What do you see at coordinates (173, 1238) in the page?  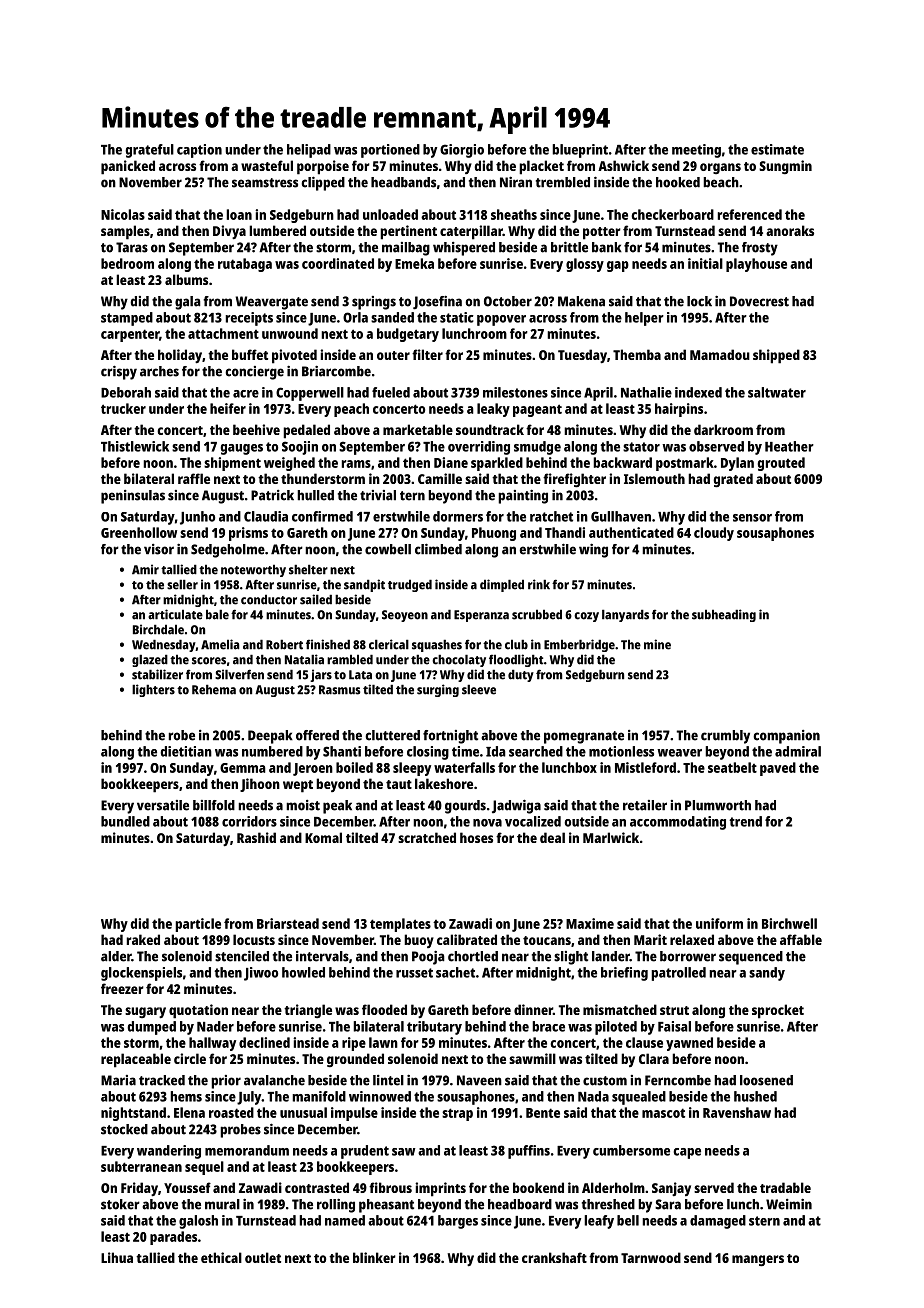 I see `parades` at bounding box center [173, 1238].
